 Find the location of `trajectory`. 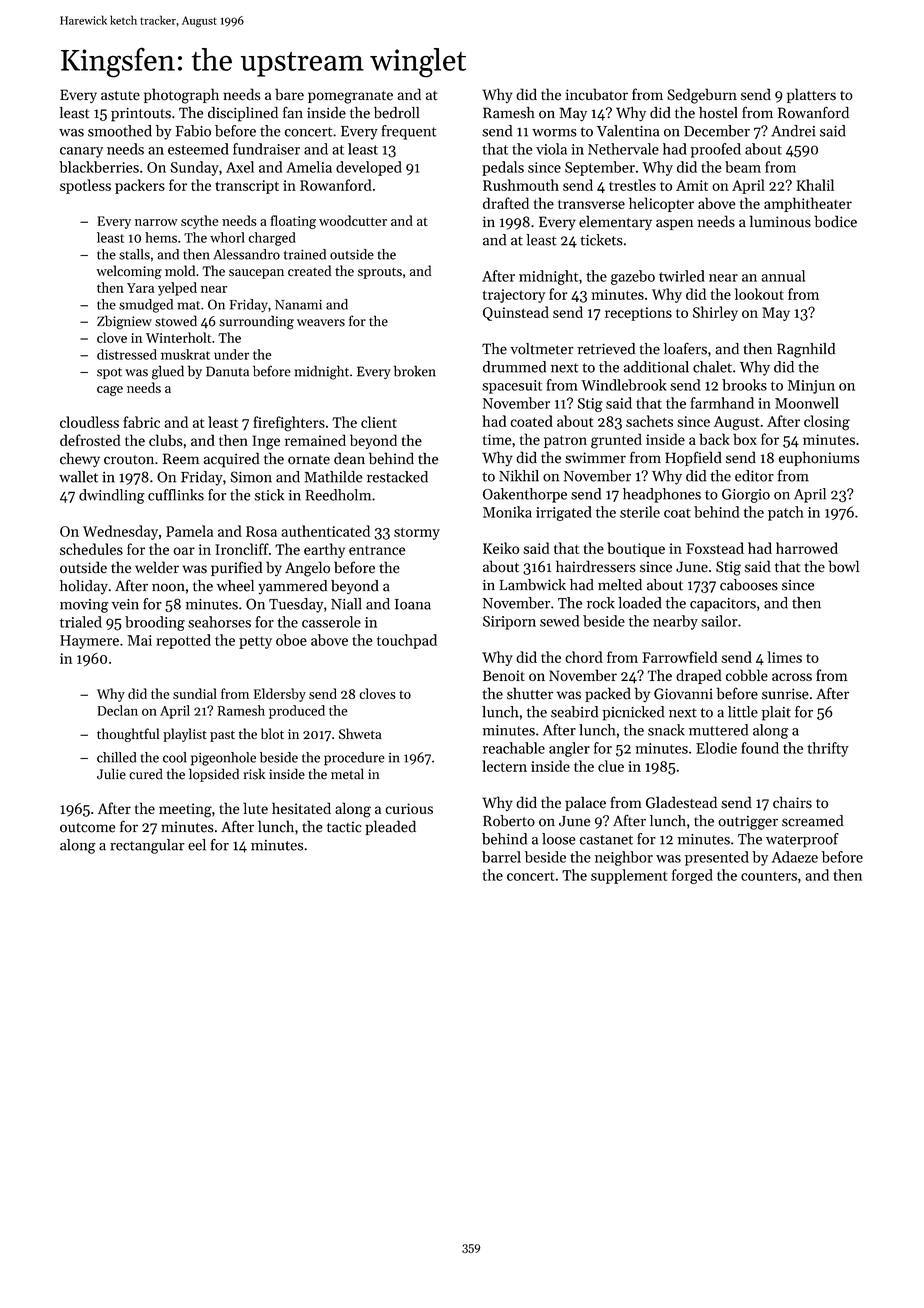

trajectory is located at coordinates (514, 296).
